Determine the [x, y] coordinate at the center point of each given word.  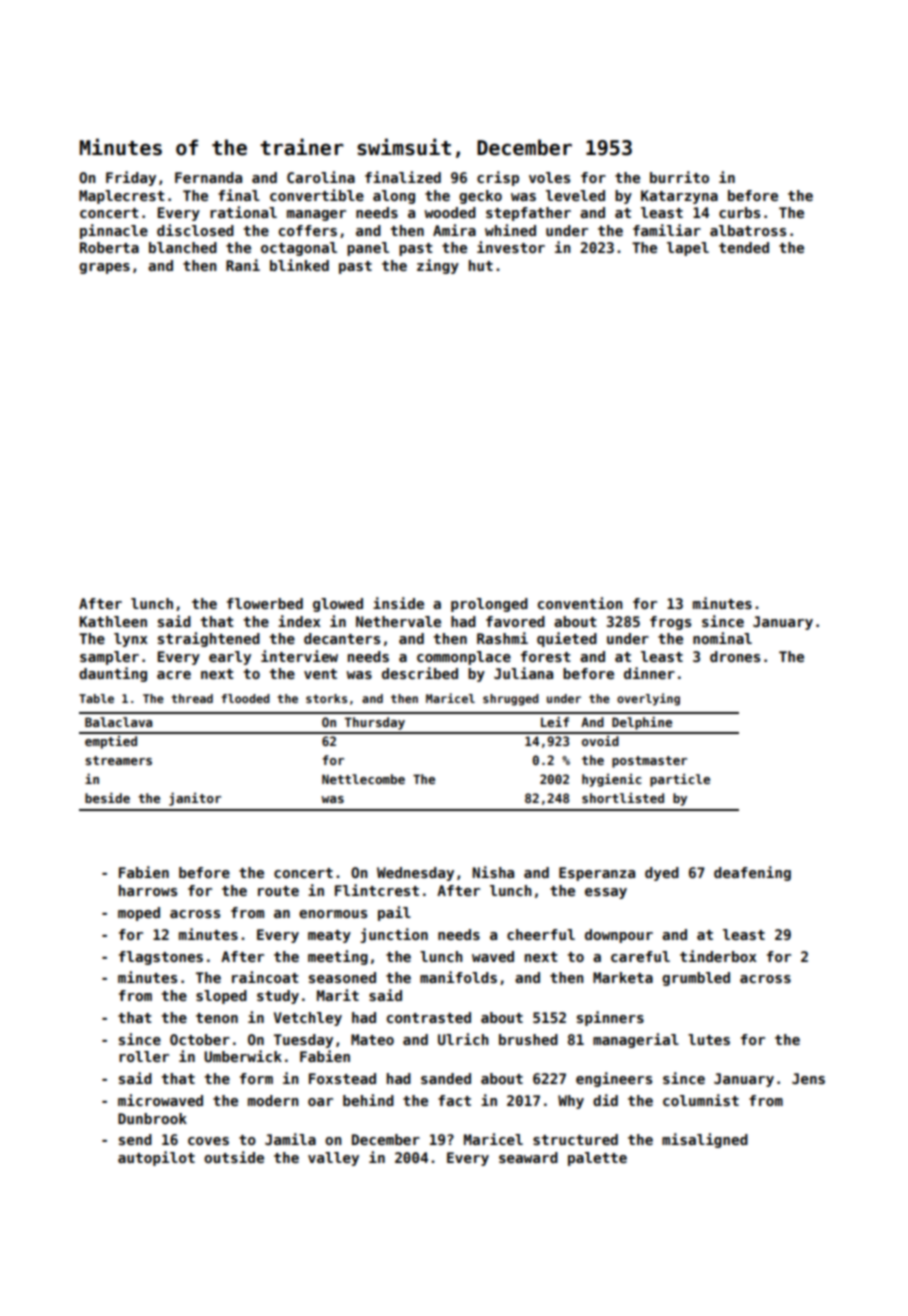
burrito [679, 177]
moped [139, 914]
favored [515, 621]
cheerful [541, 934]
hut [481, 265]
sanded [446, 1078]
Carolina [321, 177]
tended [744, 247]
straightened [209, 639]
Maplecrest [122, 197]
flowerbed [265, 603]
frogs [670, 623]
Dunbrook [152, 1118]
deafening [752, 873]
